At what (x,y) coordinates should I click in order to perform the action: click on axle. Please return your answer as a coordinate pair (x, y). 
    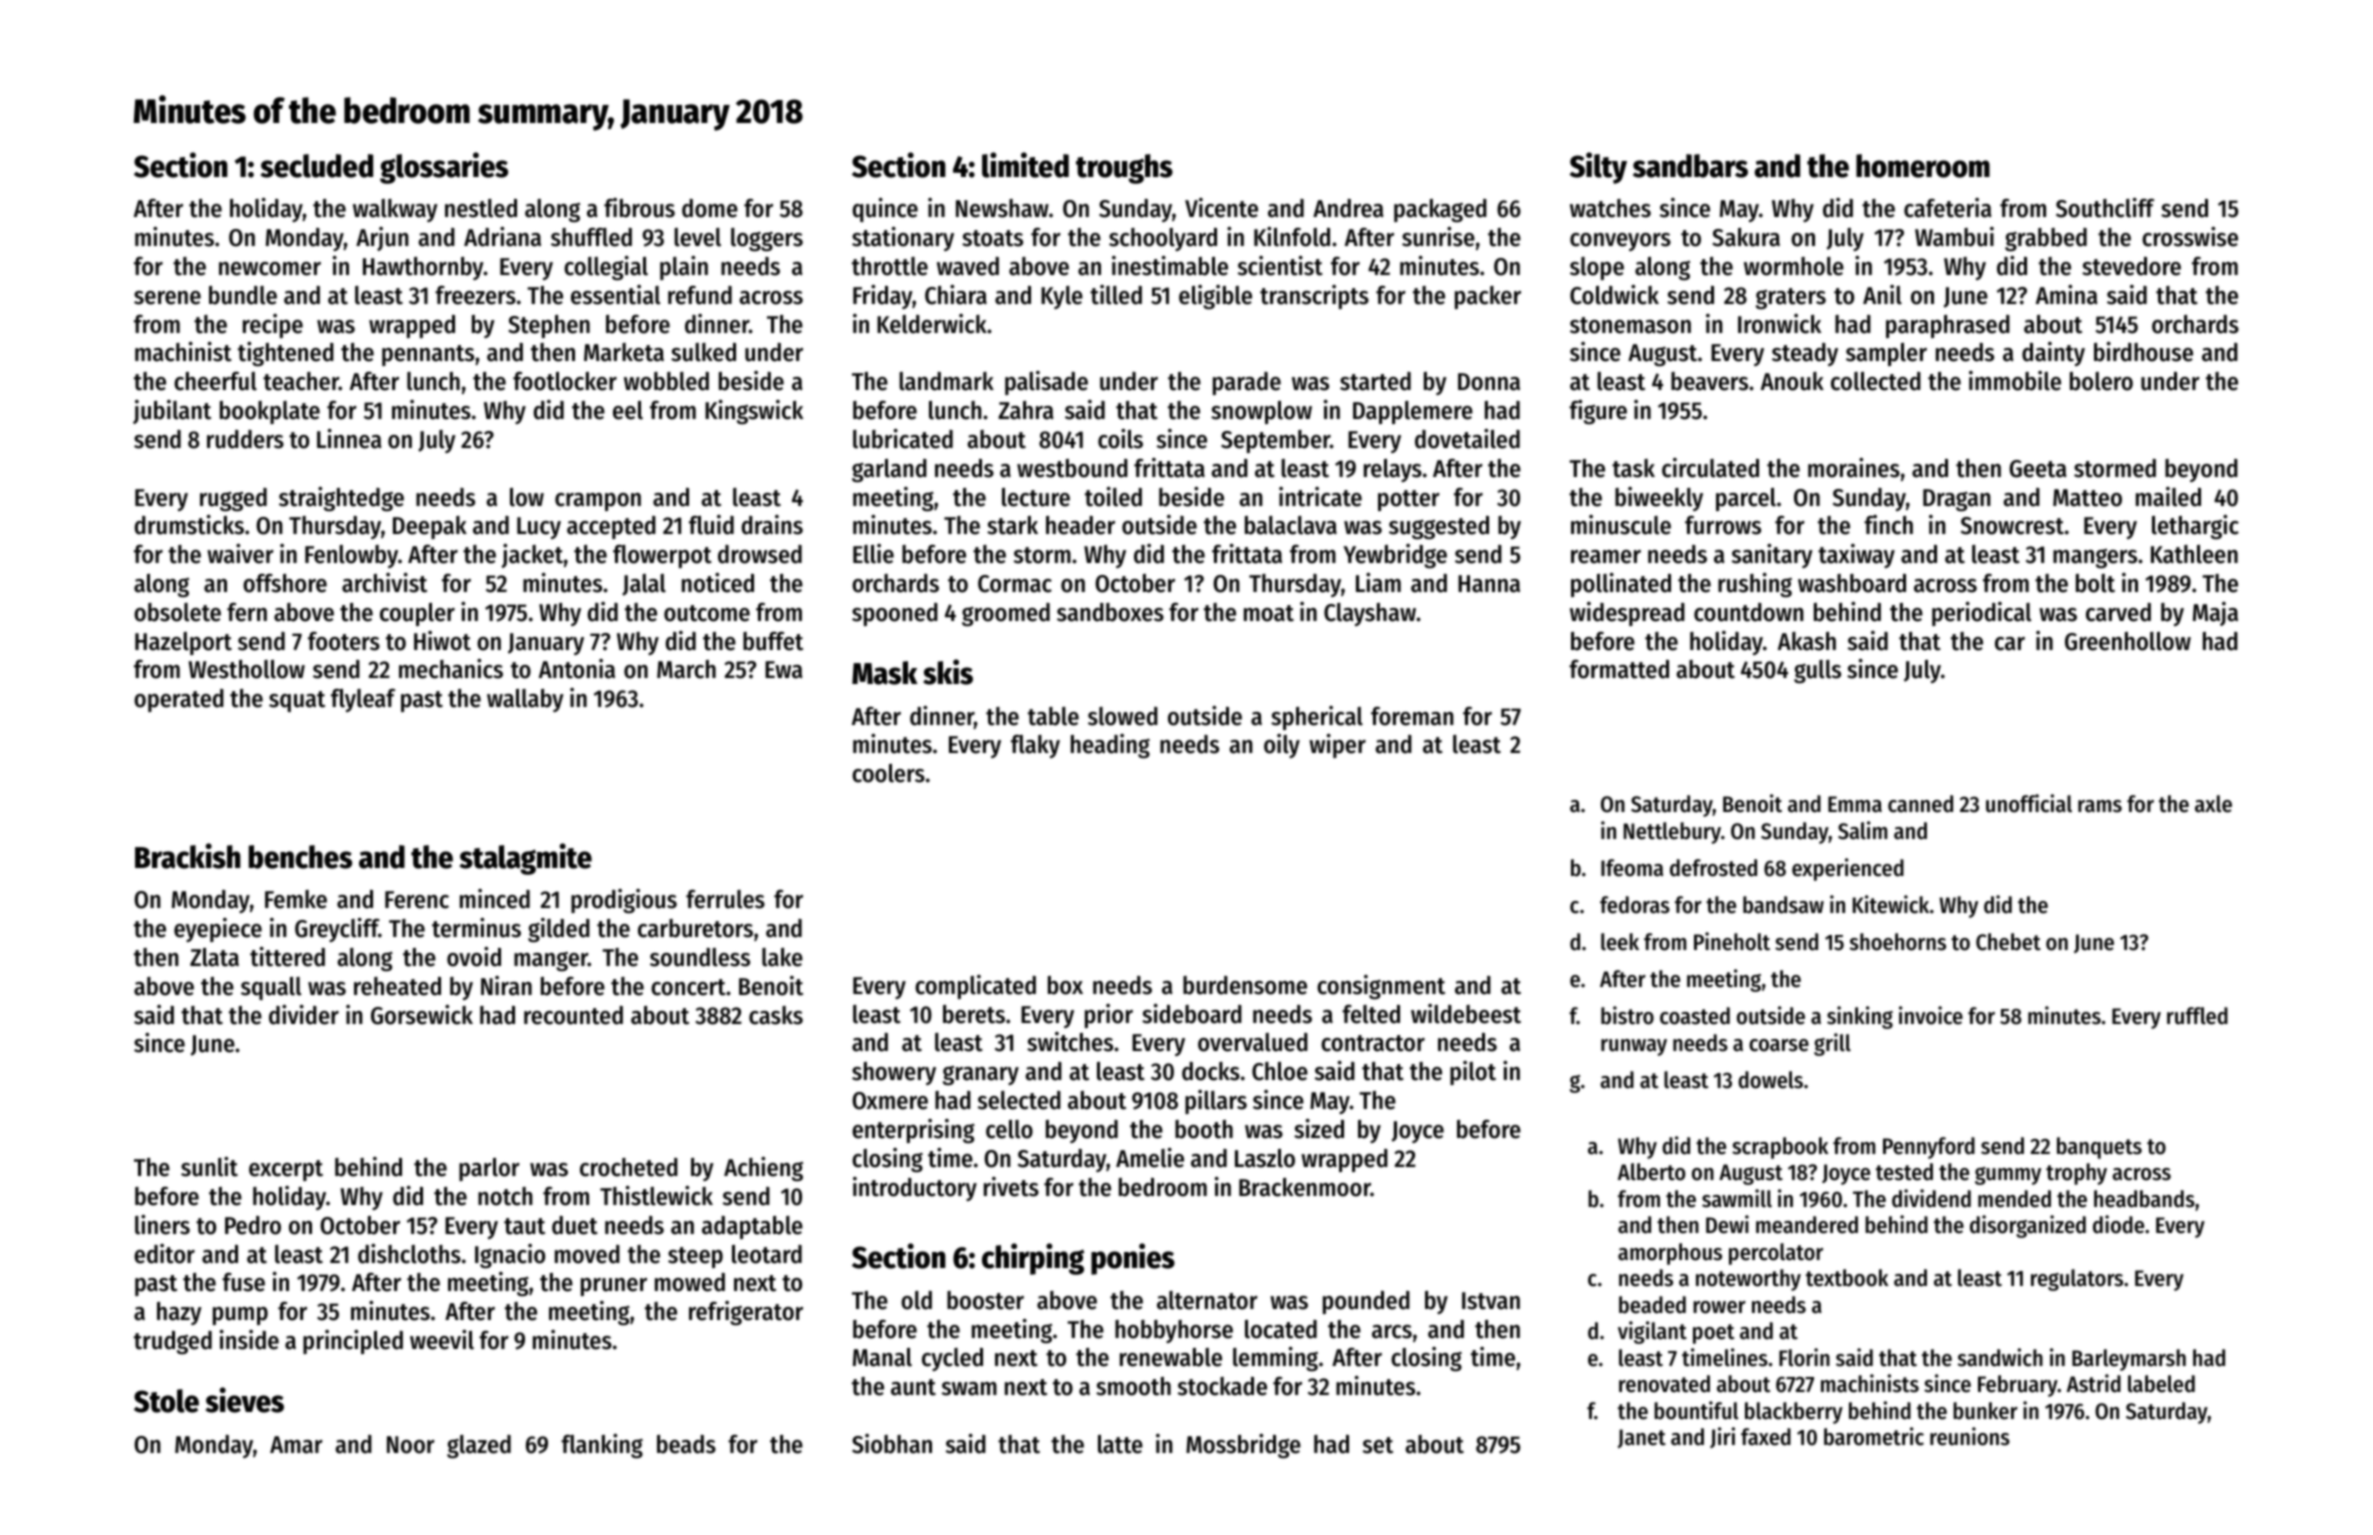
    Looking at the image, I should click on (2213, 804).
